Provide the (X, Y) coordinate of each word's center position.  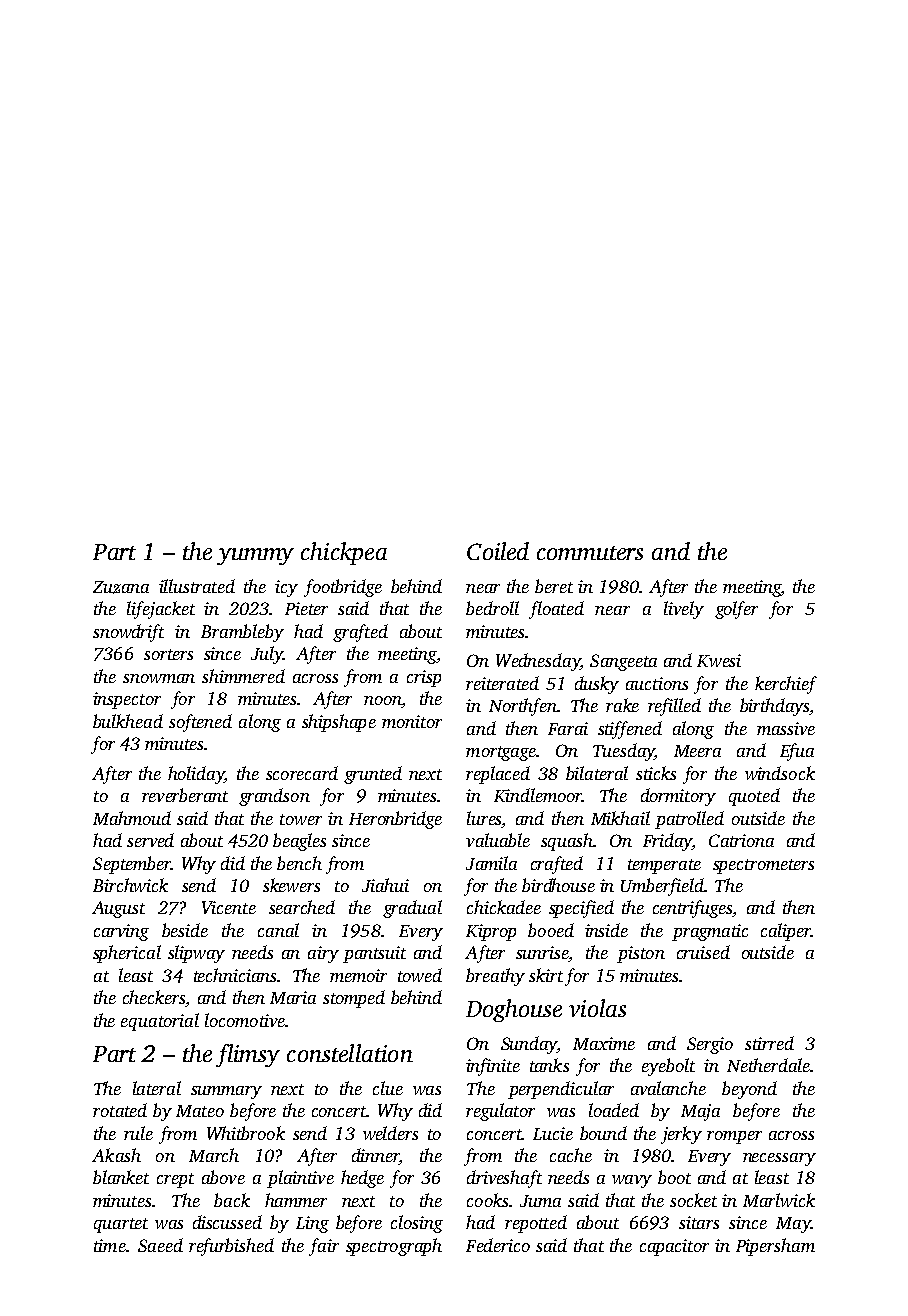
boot (674, 1177)
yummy (255, 556)
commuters (590, 553)
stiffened (630, 730)
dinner (375, 1156)
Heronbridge (395, 820)
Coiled (498, 551)
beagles (299, 842)
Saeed (160, 1245)
